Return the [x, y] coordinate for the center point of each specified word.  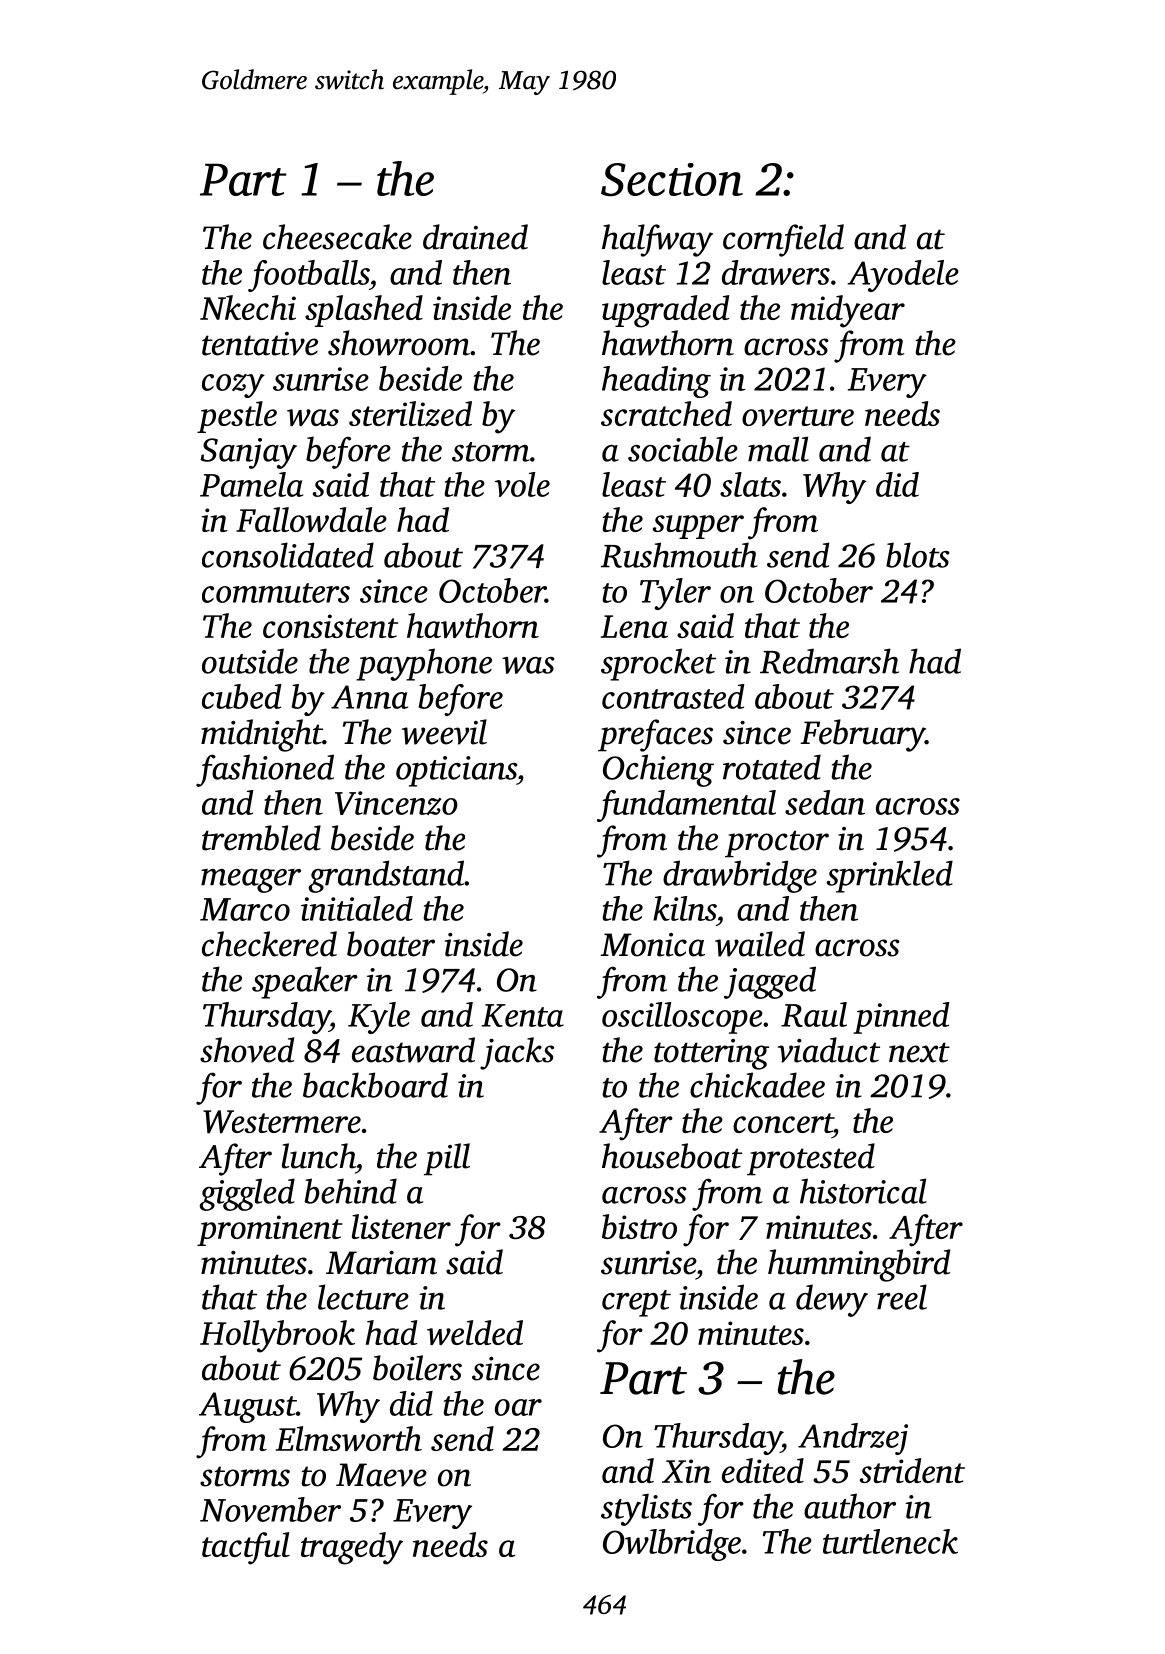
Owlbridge [672, 1545]
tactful [246, 1548]
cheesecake [337, 237]
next [919, 1052]
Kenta [522, 1015]
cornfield [783, 240]
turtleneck [890, 1541]
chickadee [757, 1085]
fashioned [265, 770]
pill [447, 1159]
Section [672, 180]
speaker [305, 982]
